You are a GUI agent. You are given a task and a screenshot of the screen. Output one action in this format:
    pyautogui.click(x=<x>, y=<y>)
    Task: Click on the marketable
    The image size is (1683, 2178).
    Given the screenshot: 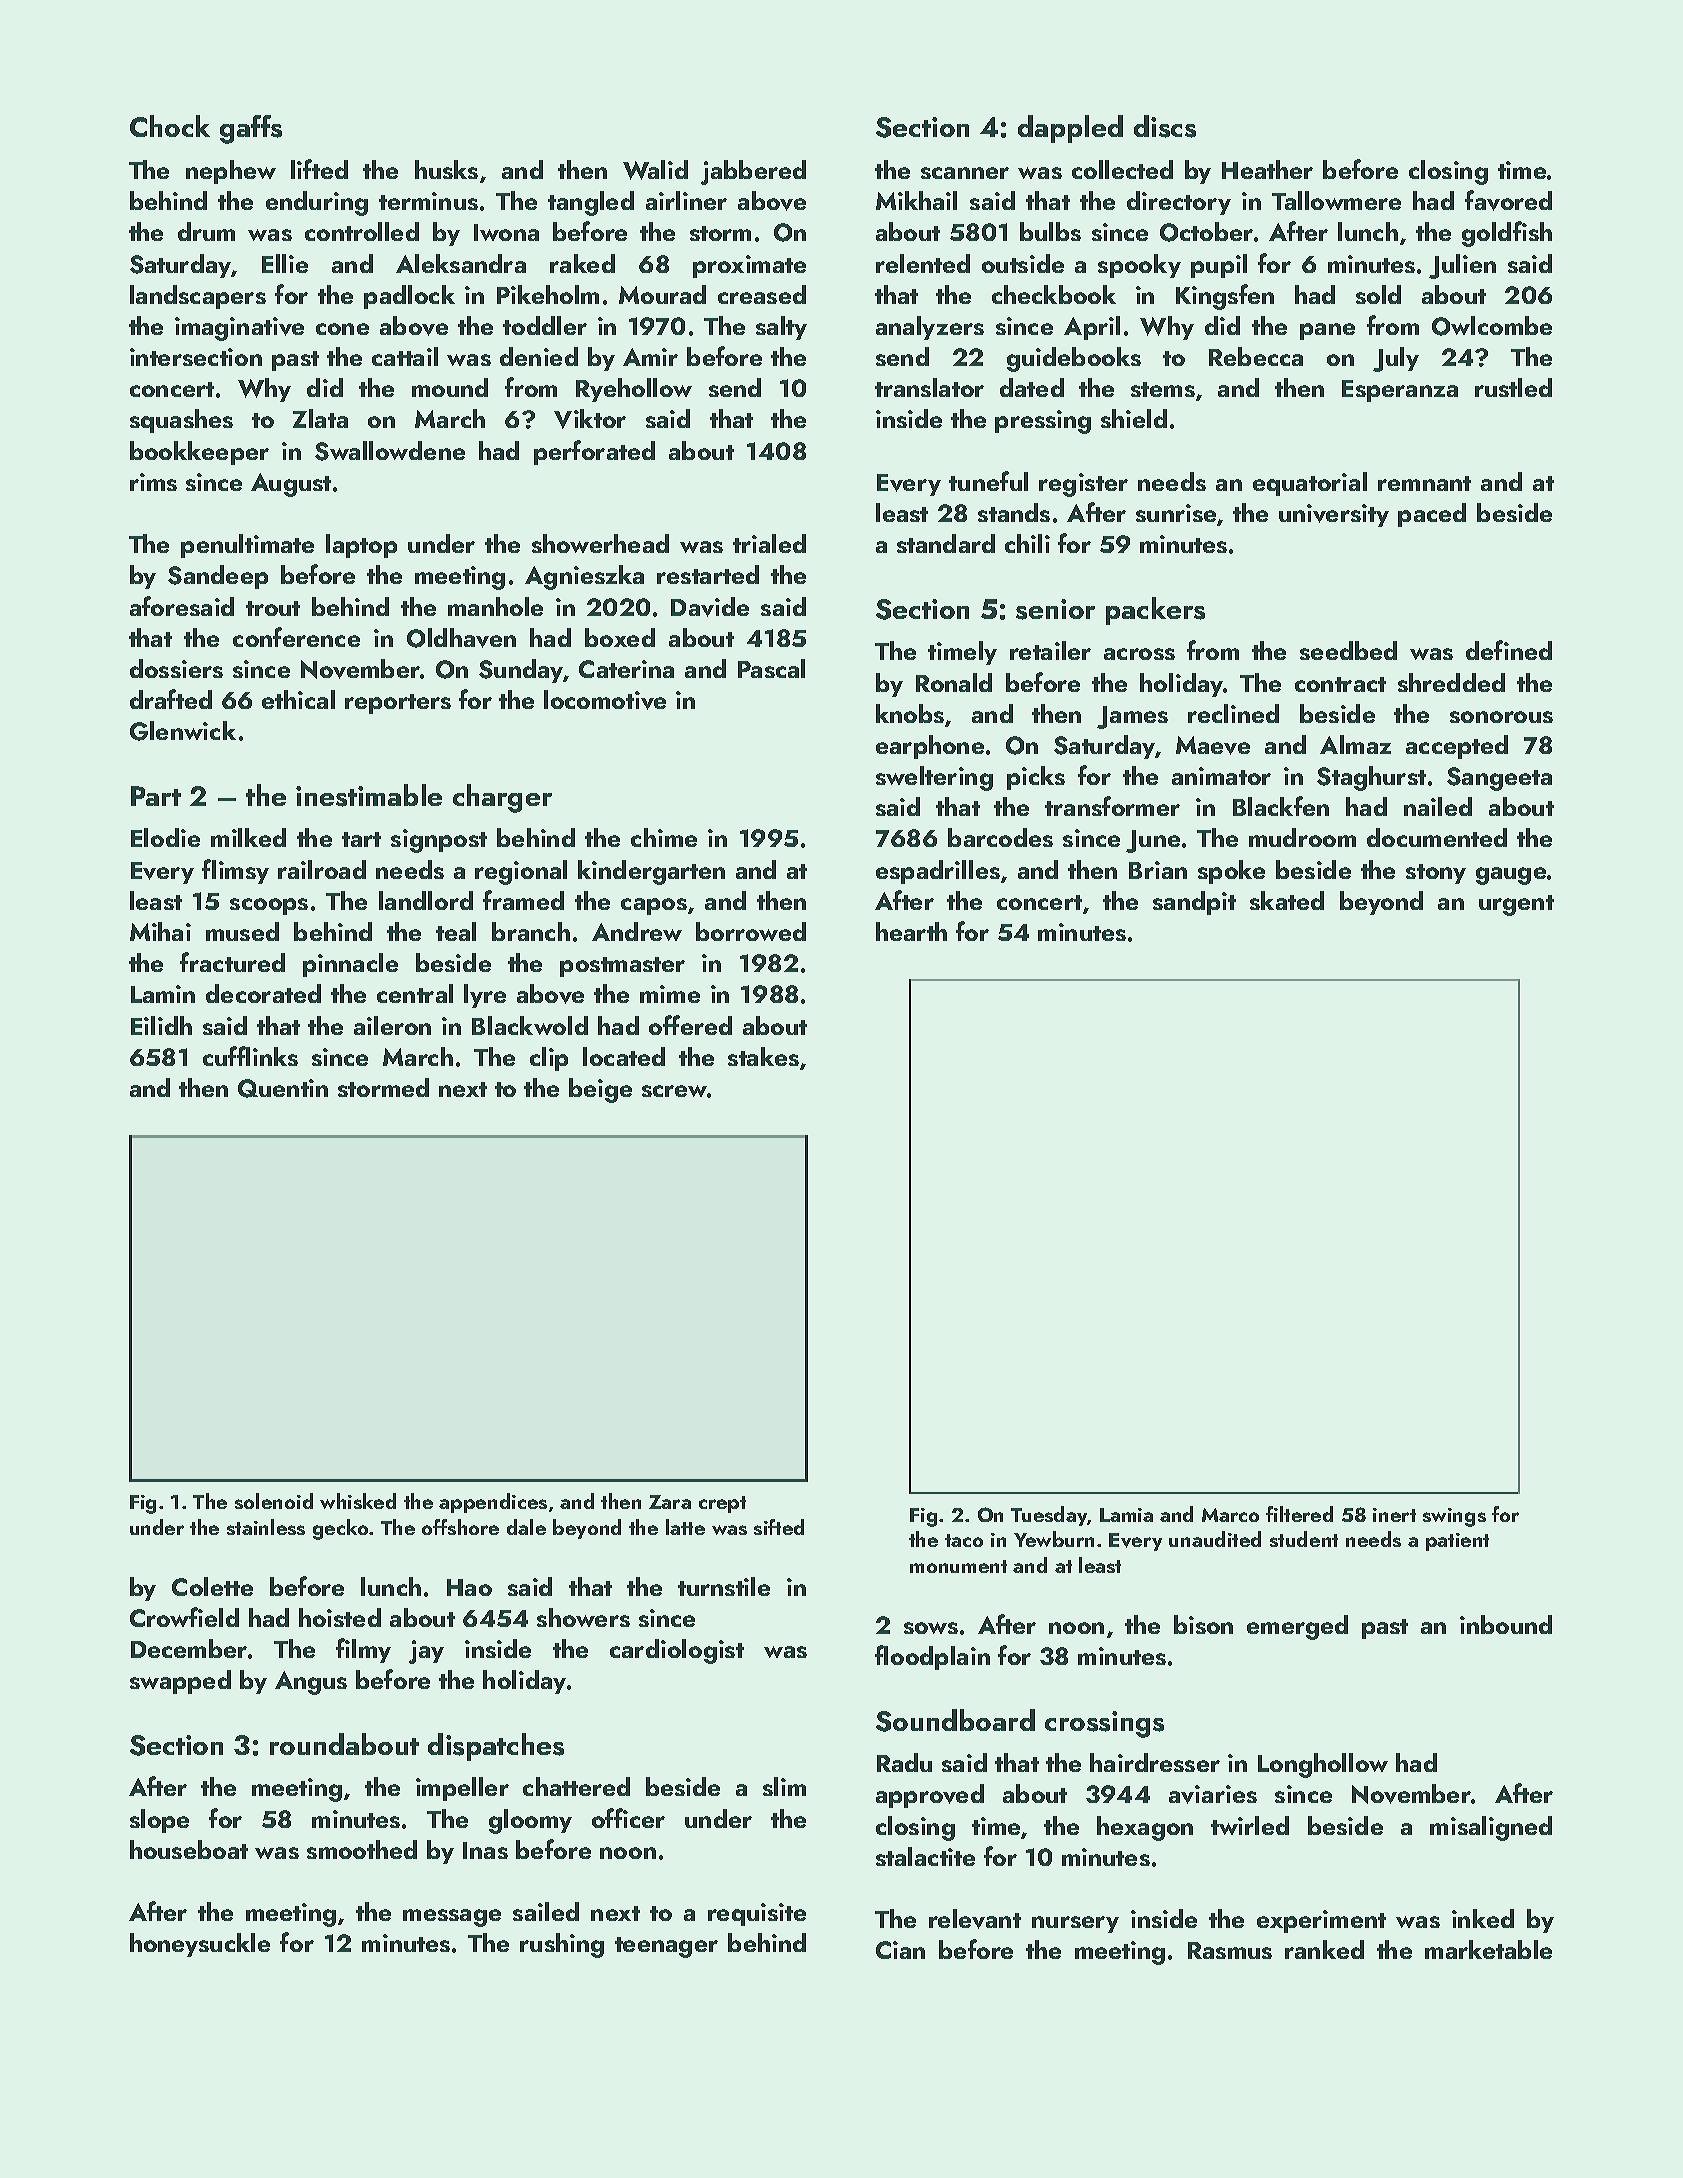 What is the action you would take?
    pyautogui.click(x=1488, y=1949)
